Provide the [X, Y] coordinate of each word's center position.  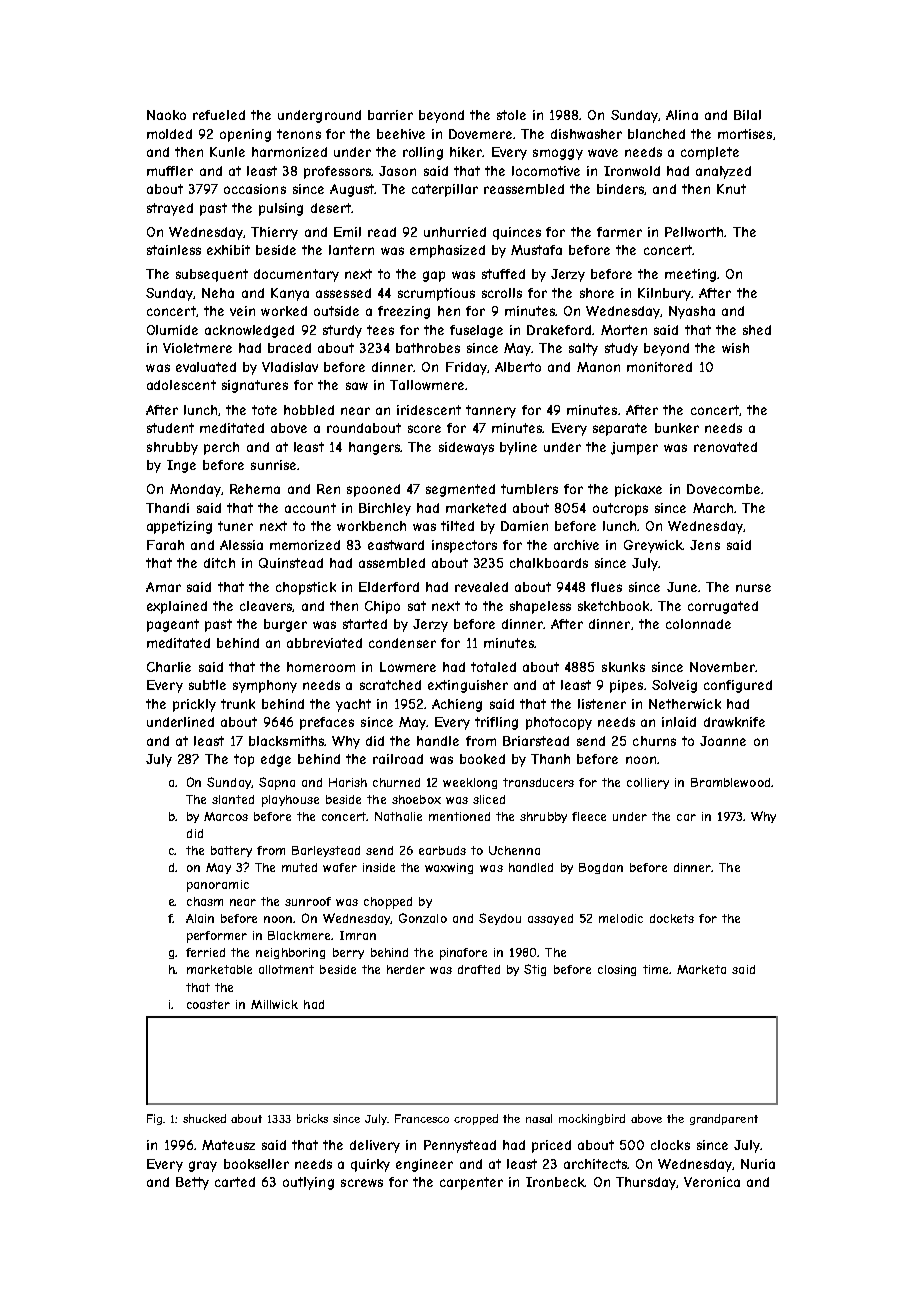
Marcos [226, 816]
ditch [219, 563]
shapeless [540, 607]
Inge [181, 466]
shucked [204, 1118]
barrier [390, 115]
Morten [624, 330]
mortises [745, 134]
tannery [491, 411]
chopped [388, 903]
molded [169, 134]
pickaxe [638, 490]
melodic [621, 918]
